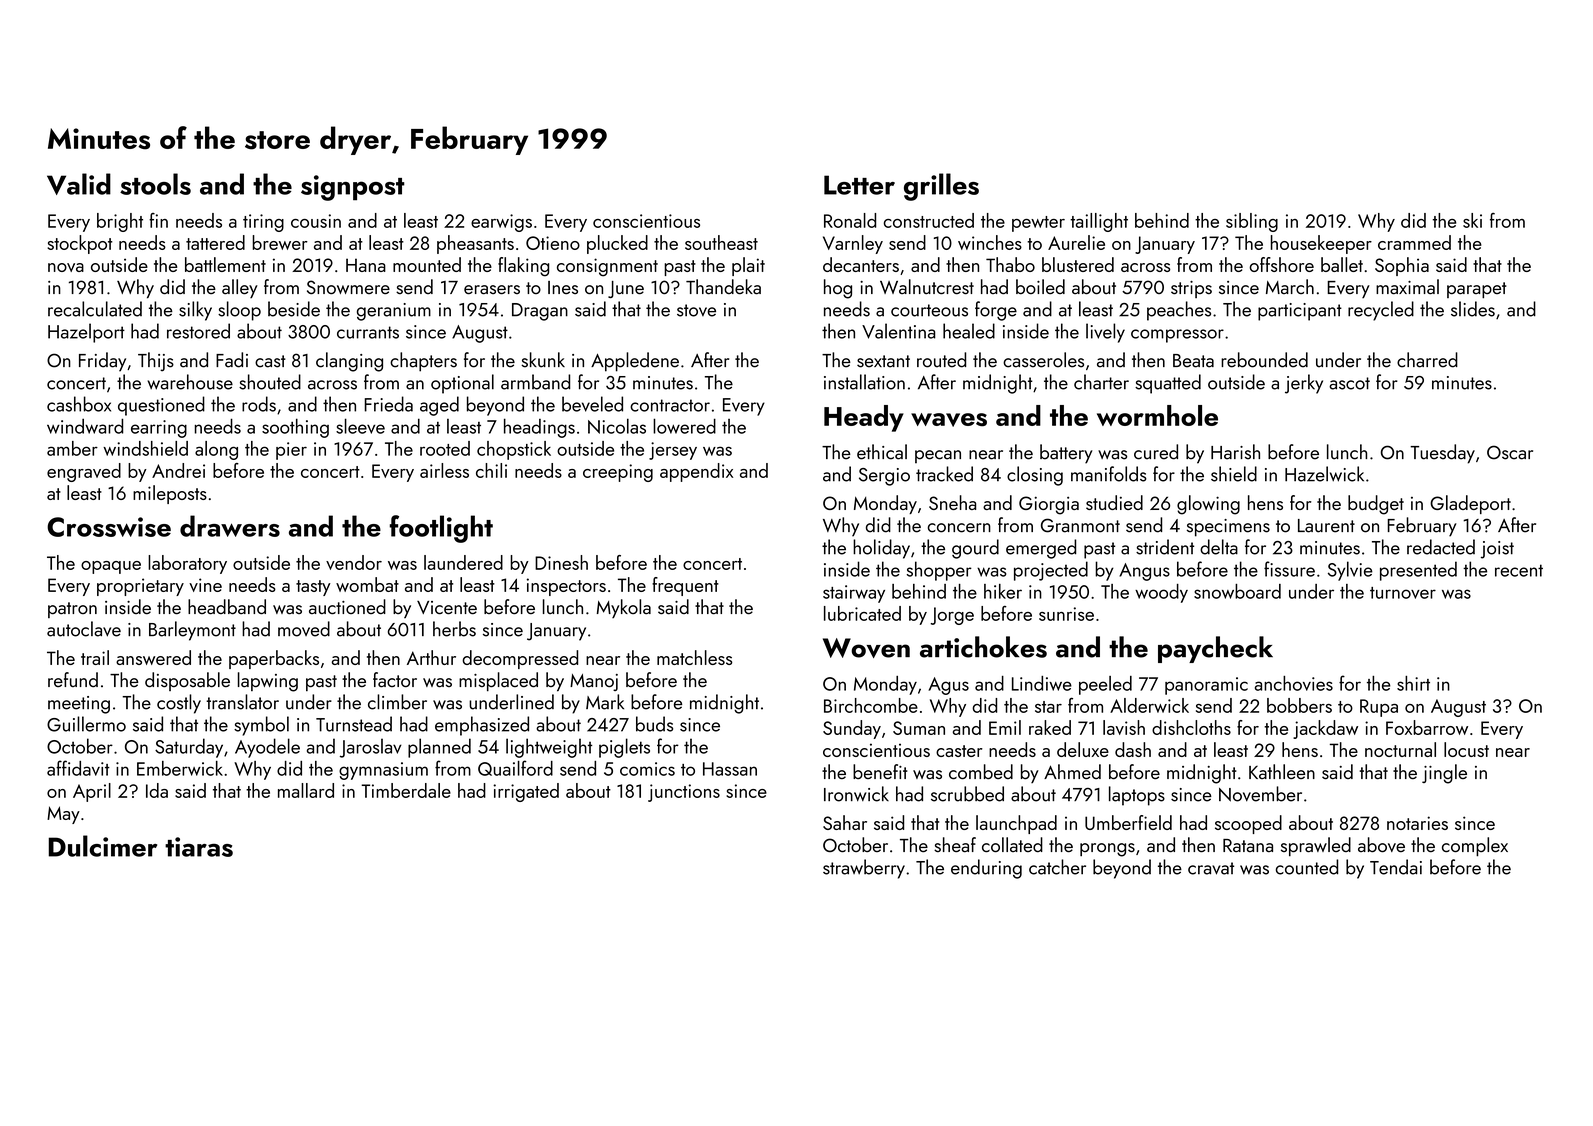 Image resolution: width=1593 pixels, height=1126 pixels. Describe the element at coordinates (1396, 867) in the page. I see `Tendai` at that location.
